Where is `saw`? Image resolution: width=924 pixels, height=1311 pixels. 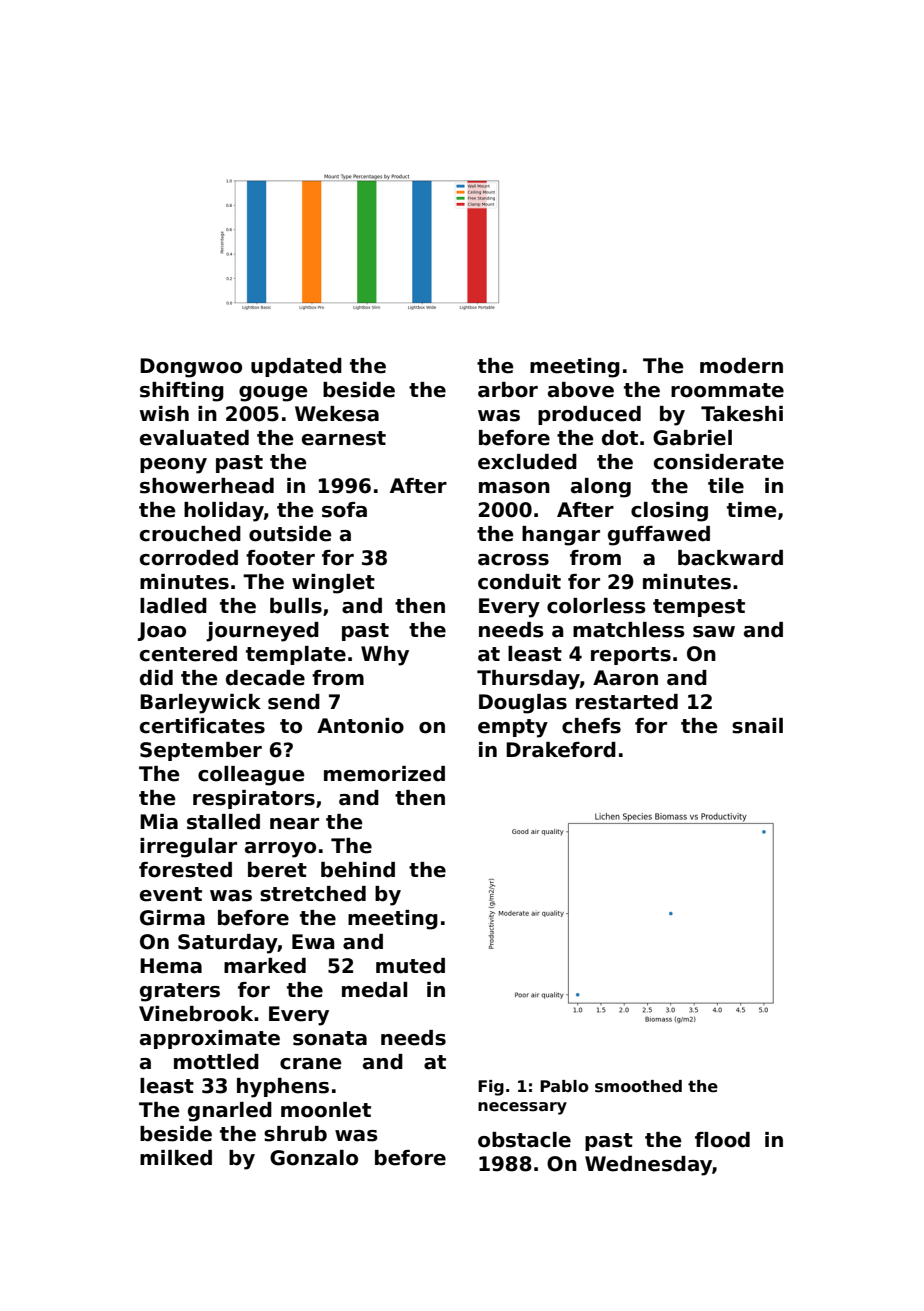 saw is located at coordinates (714, 632).
